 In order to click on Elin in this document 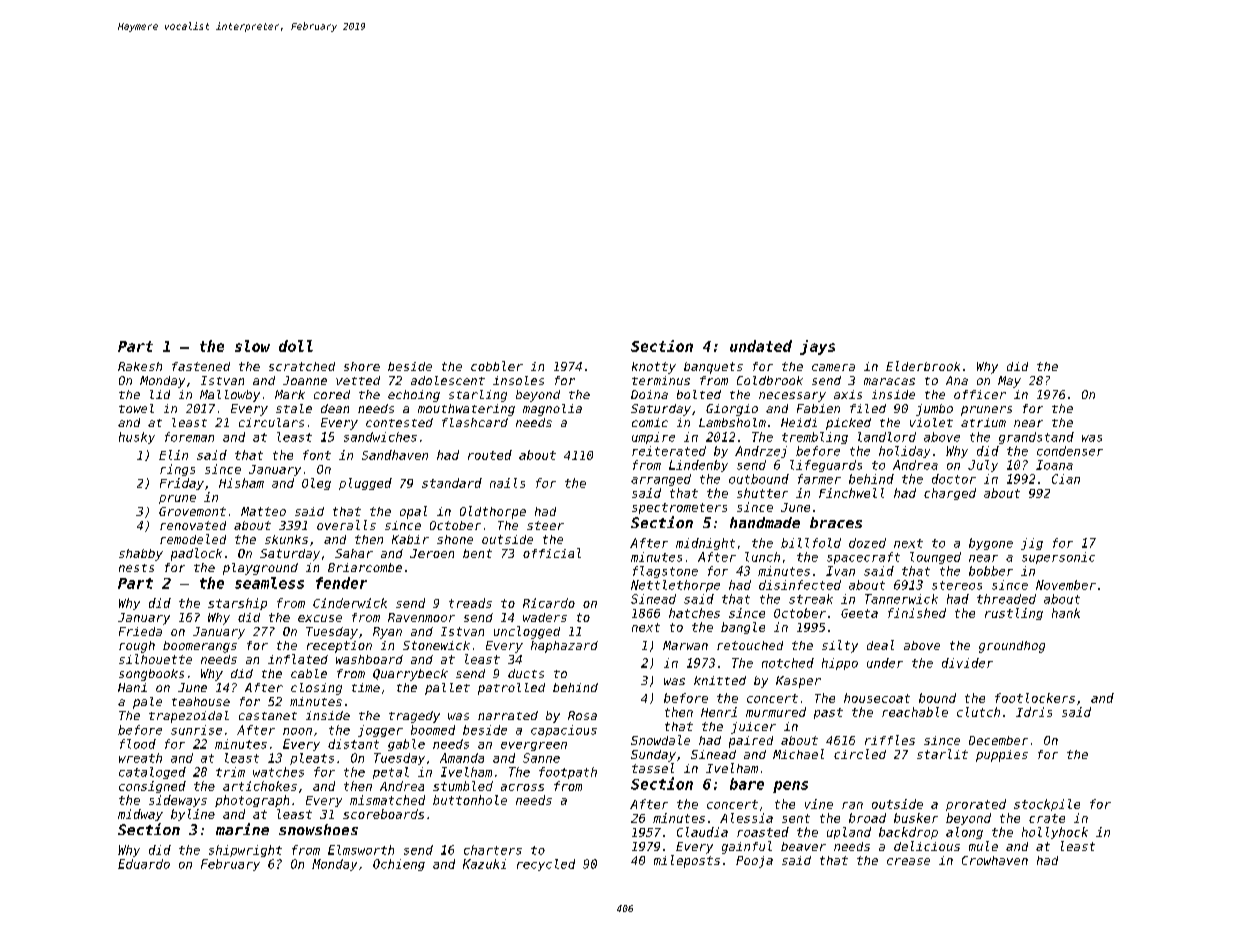, I will do `click(173, 455)`.
